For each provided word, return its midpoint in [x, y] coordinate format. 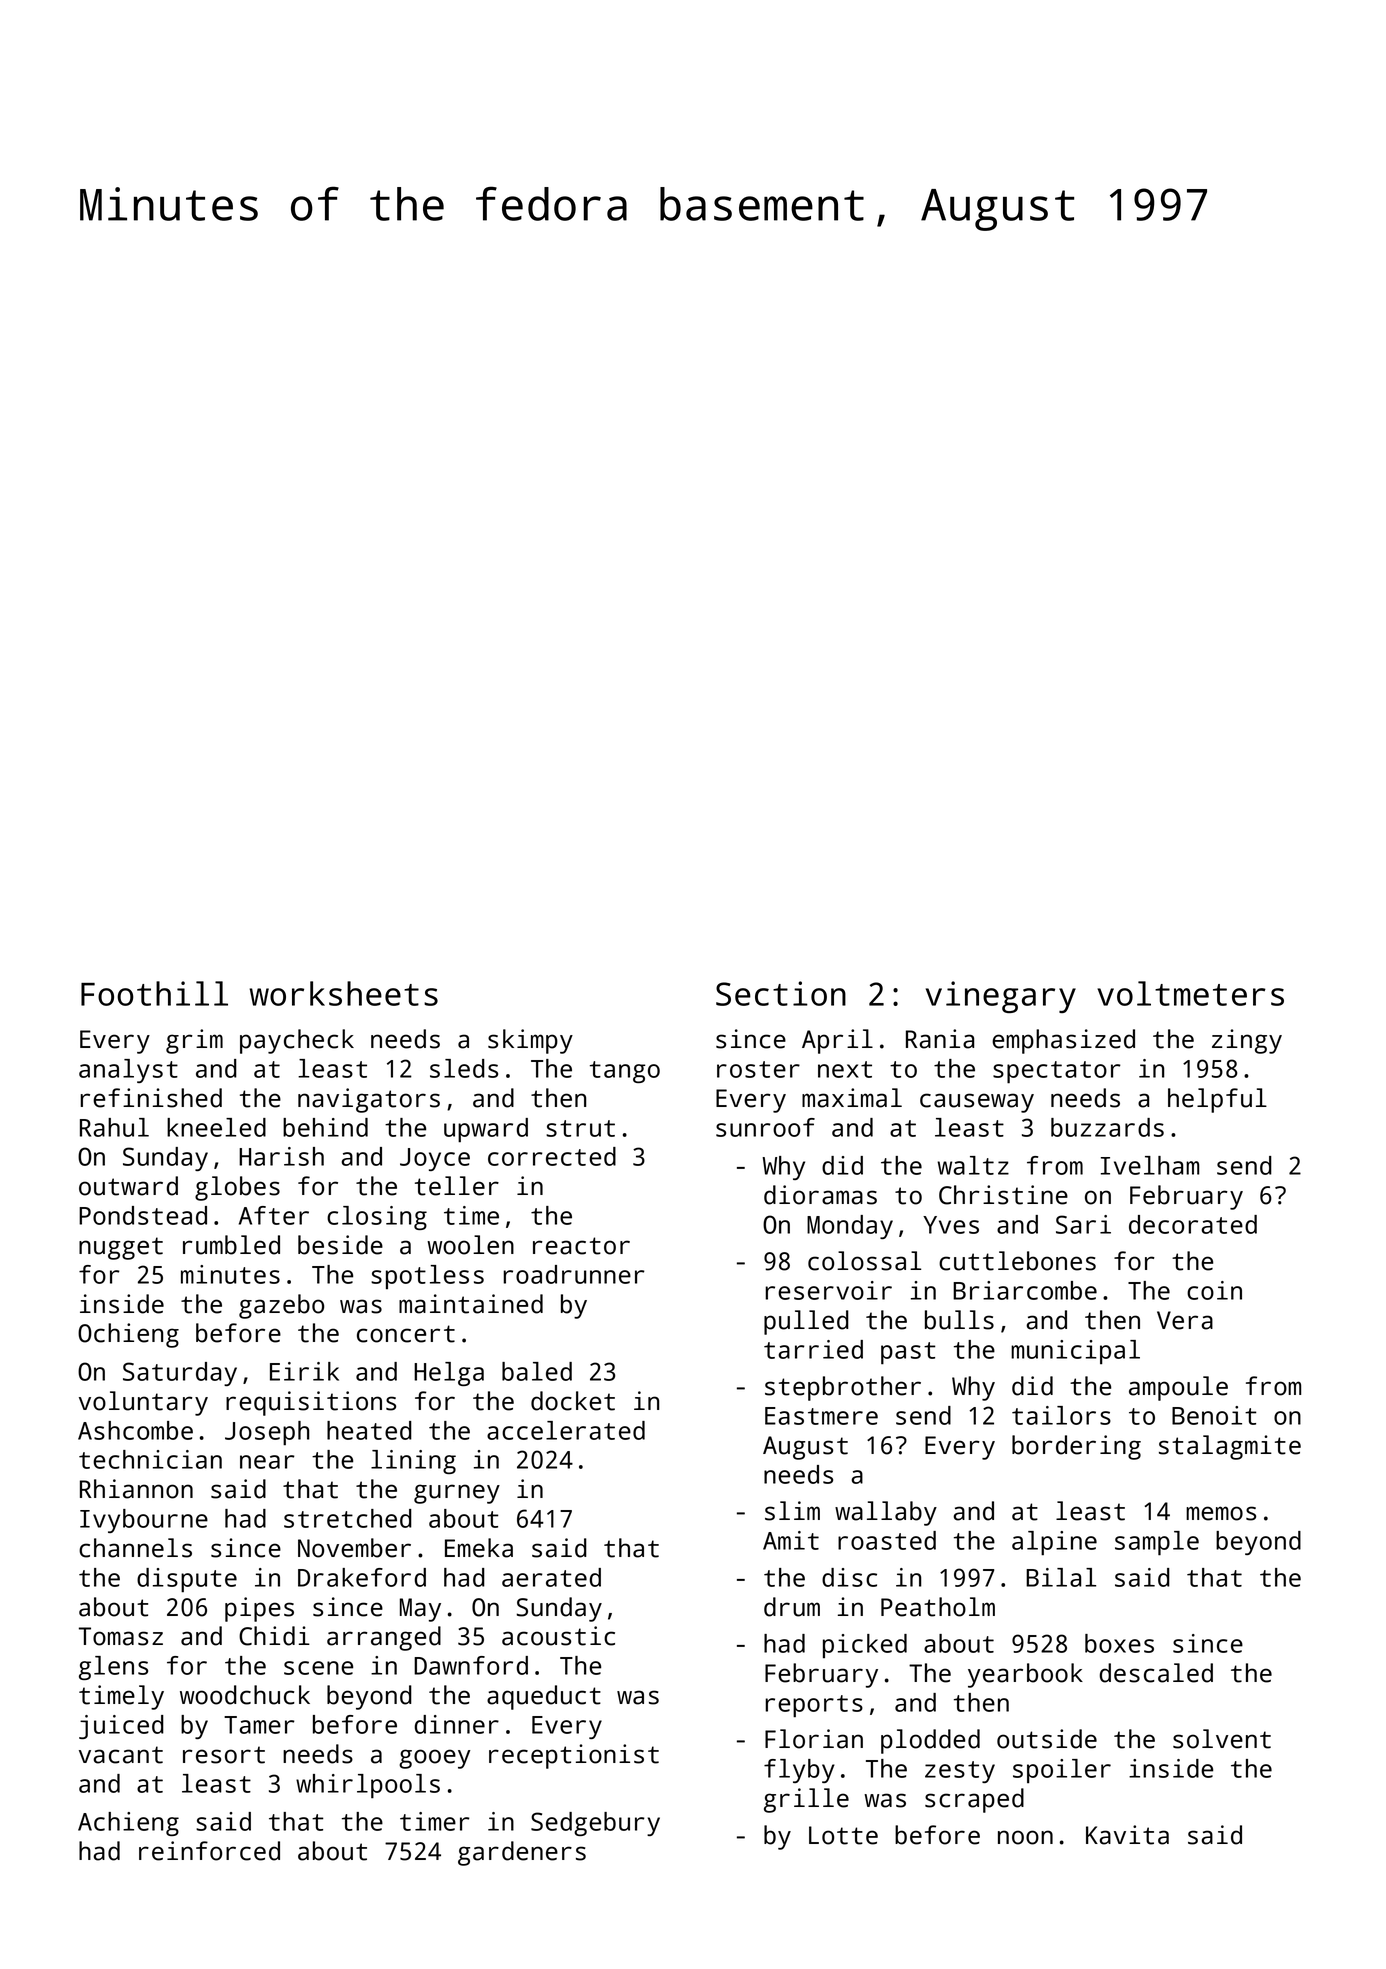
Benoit [1214, 1415]
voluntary [143, 1403]
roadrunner [574, 1274]
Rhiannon [136, 1489]
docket [573, 1401]
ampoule [1178, 1388]
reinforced [209, 1851]
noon [1025, 1837]
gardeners [522, 1853]
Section [781, 993]
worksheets [343, 993]
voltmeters [1190, 993]
